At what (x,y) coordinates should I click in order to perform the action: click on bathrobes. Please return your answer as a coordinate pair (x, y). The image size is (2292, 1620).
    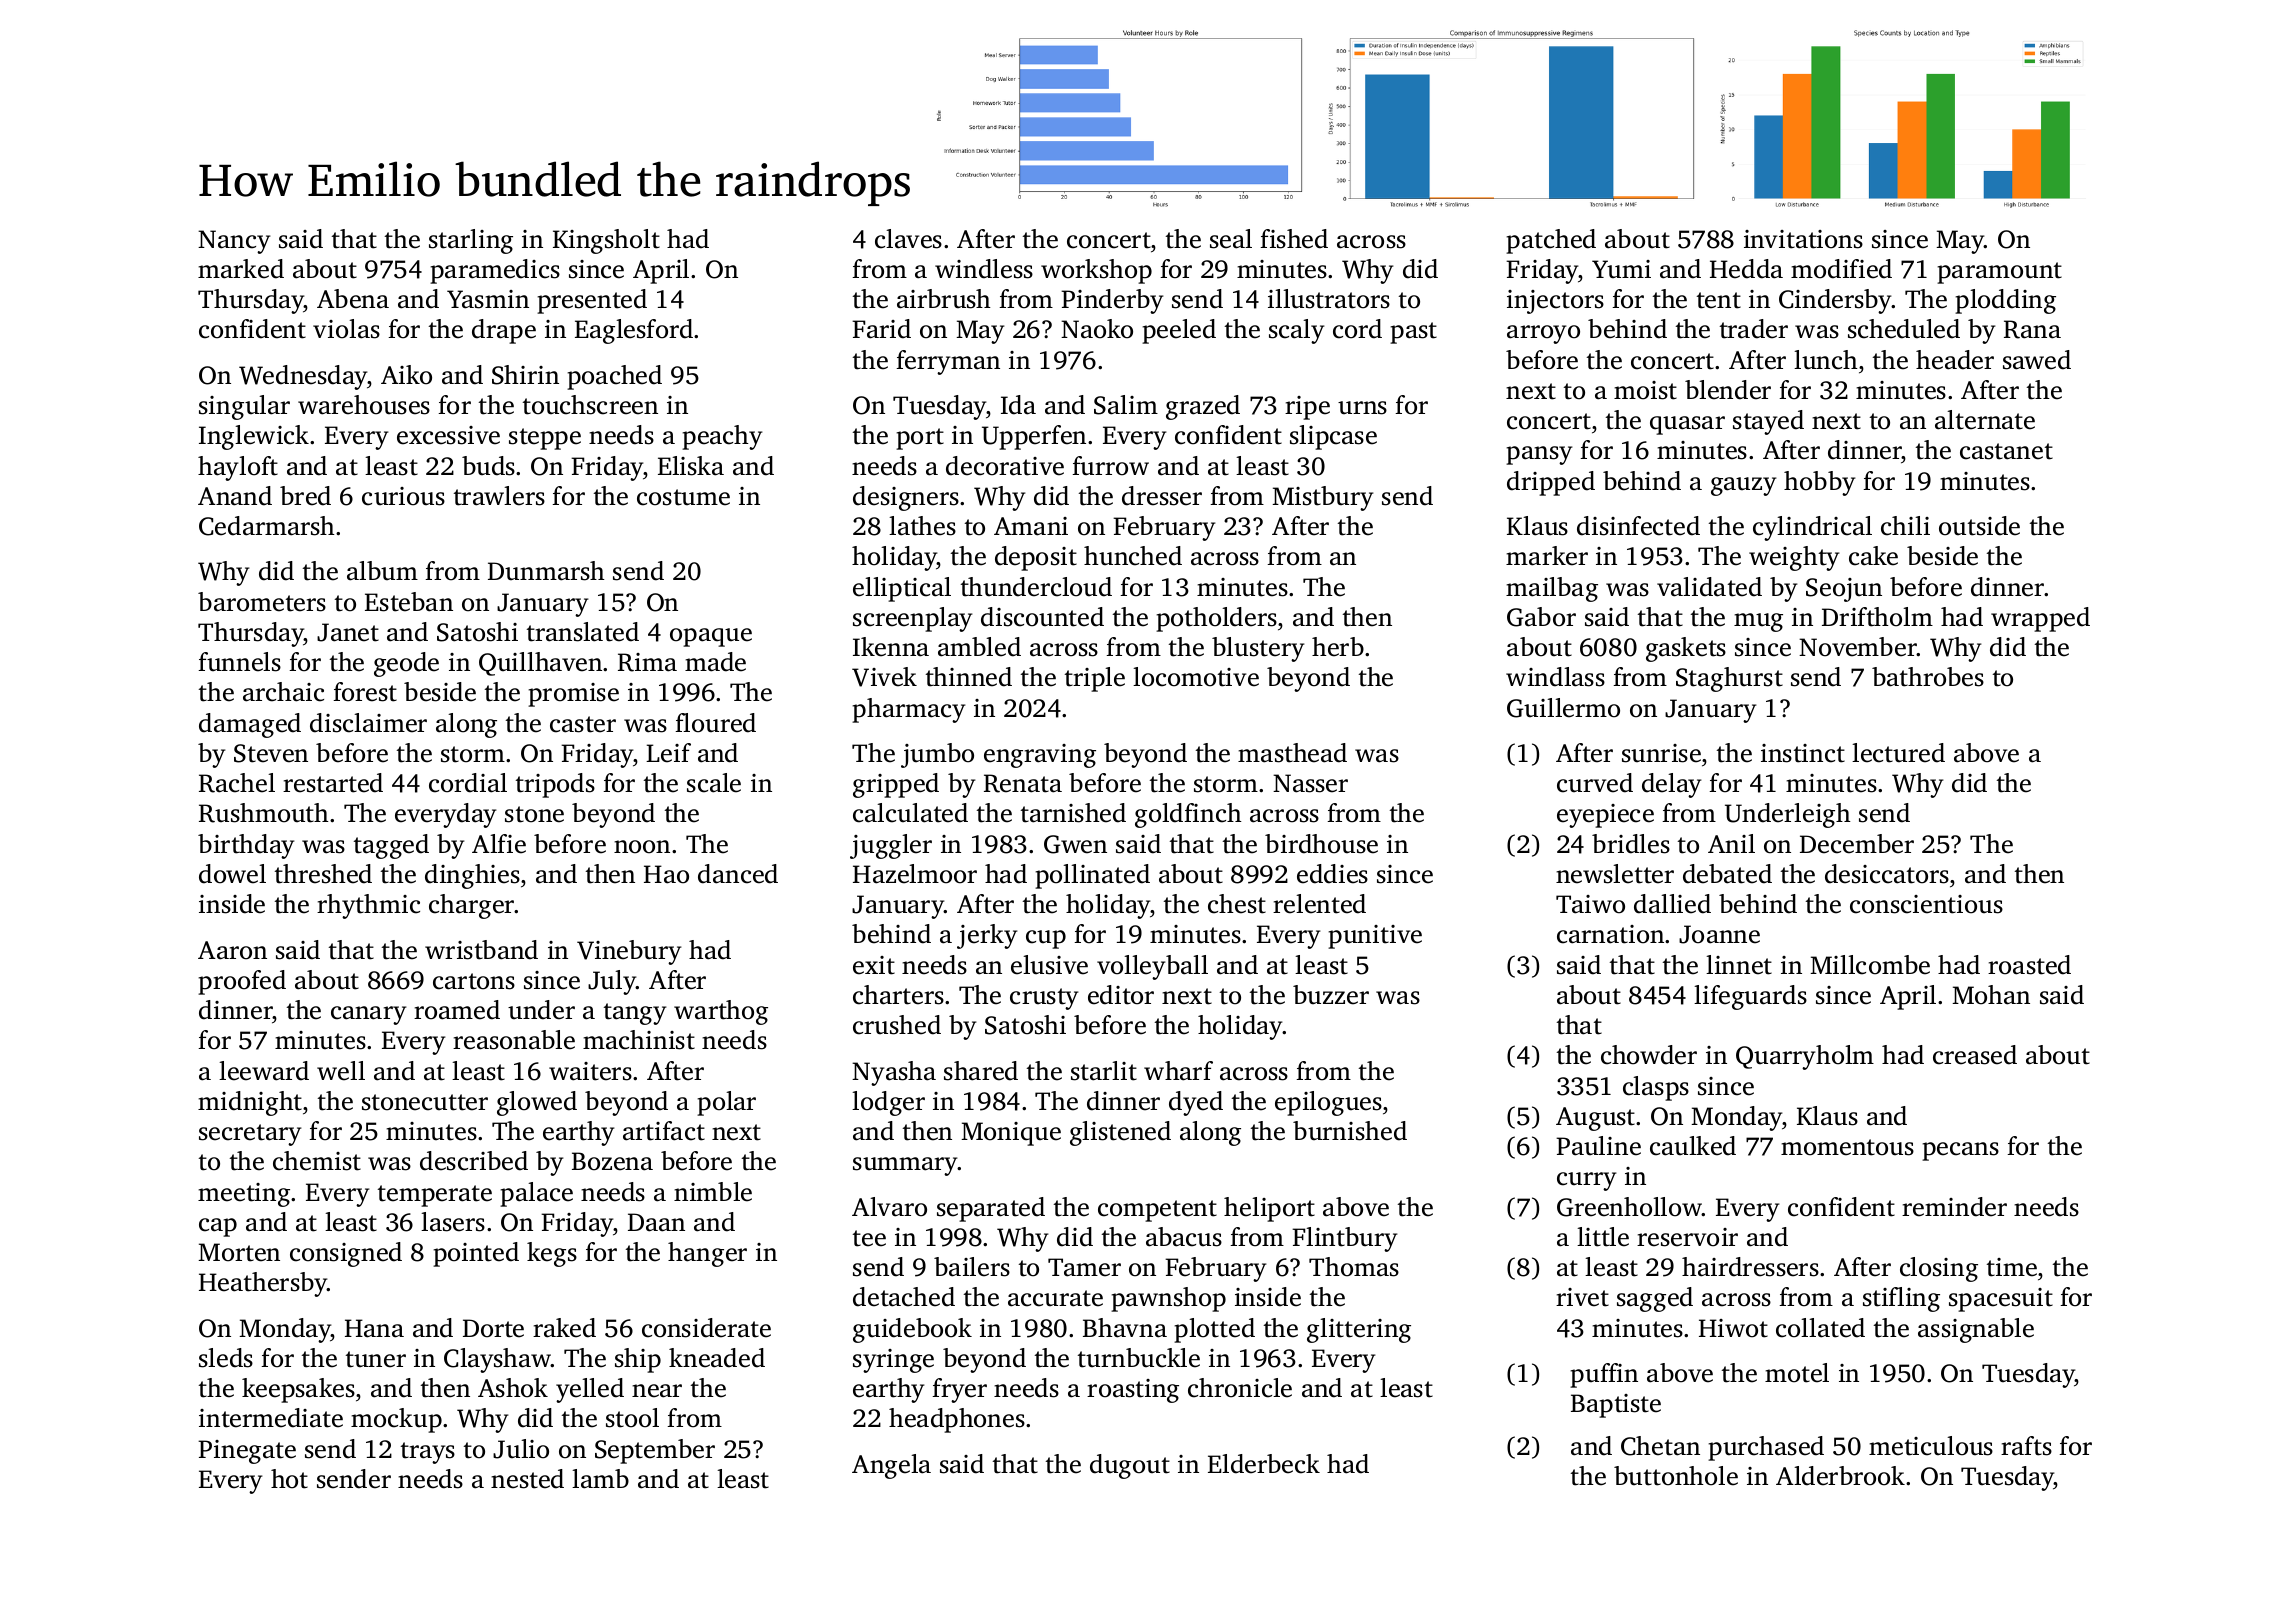
    Looking at the image, I should click on (1928, 677).
